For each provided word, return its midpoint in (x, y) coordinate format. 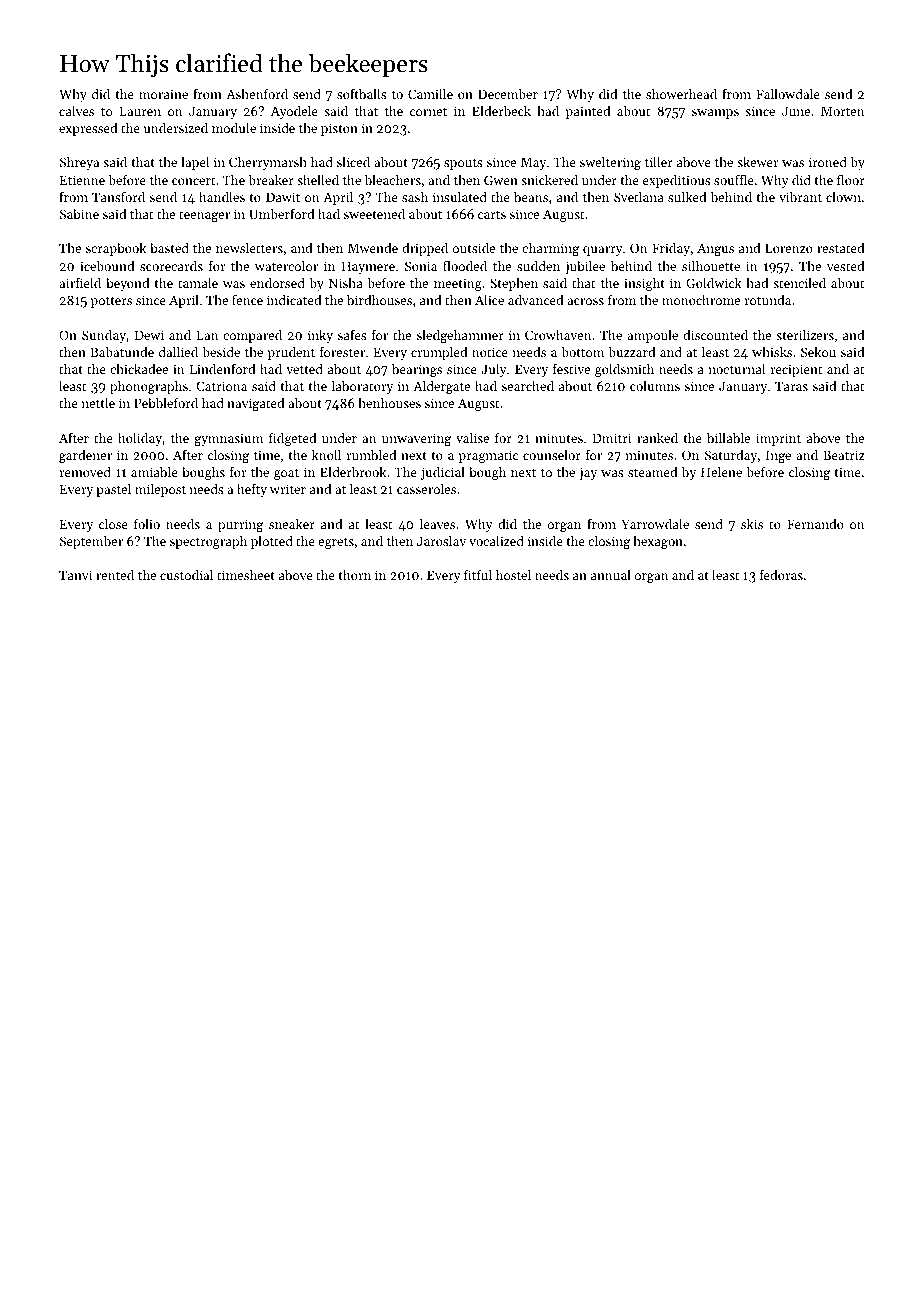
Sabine (79, 214)
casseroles (426, 489)
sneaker (292, 524)
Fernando (815, 524)
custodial (186, 575)
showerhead (681, 94)
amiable (154, 472)
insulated (460, 197)
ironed (828, 162)
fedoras (781, 575)
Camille (430, 94)
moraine (163, 94)
